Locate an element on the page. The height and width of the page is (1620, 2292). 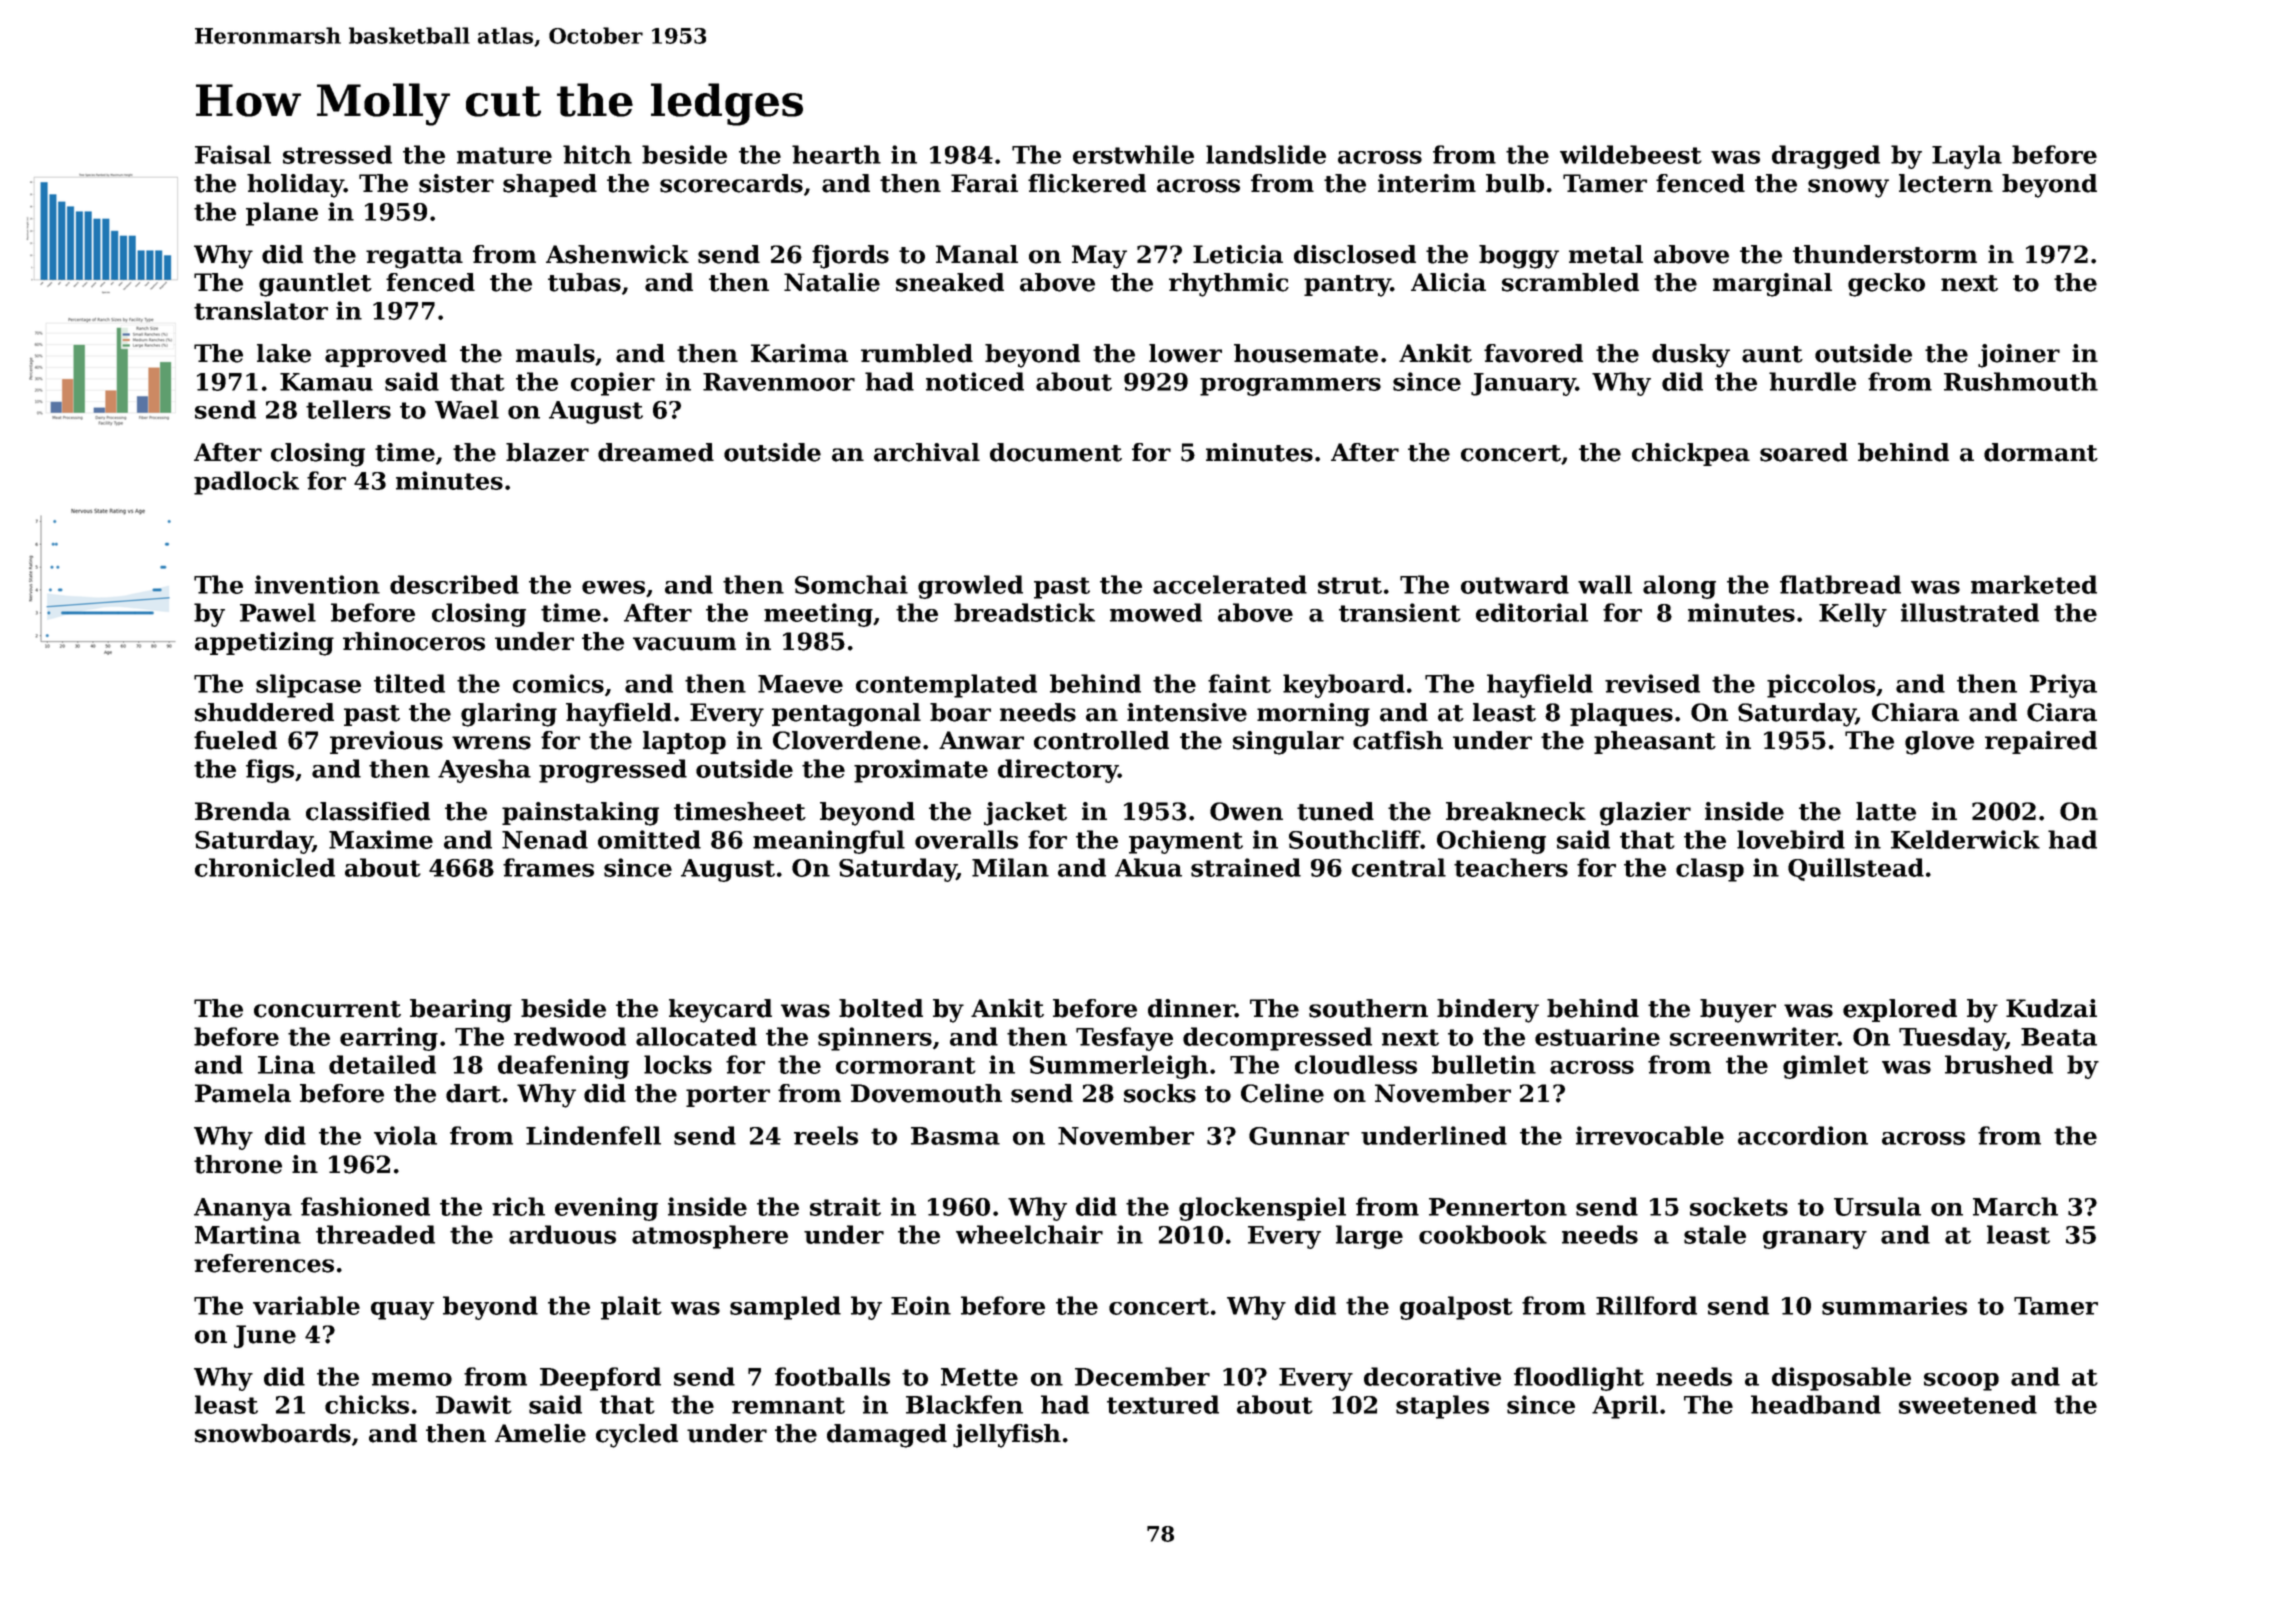
plane is located at coordinates (282, 214).
